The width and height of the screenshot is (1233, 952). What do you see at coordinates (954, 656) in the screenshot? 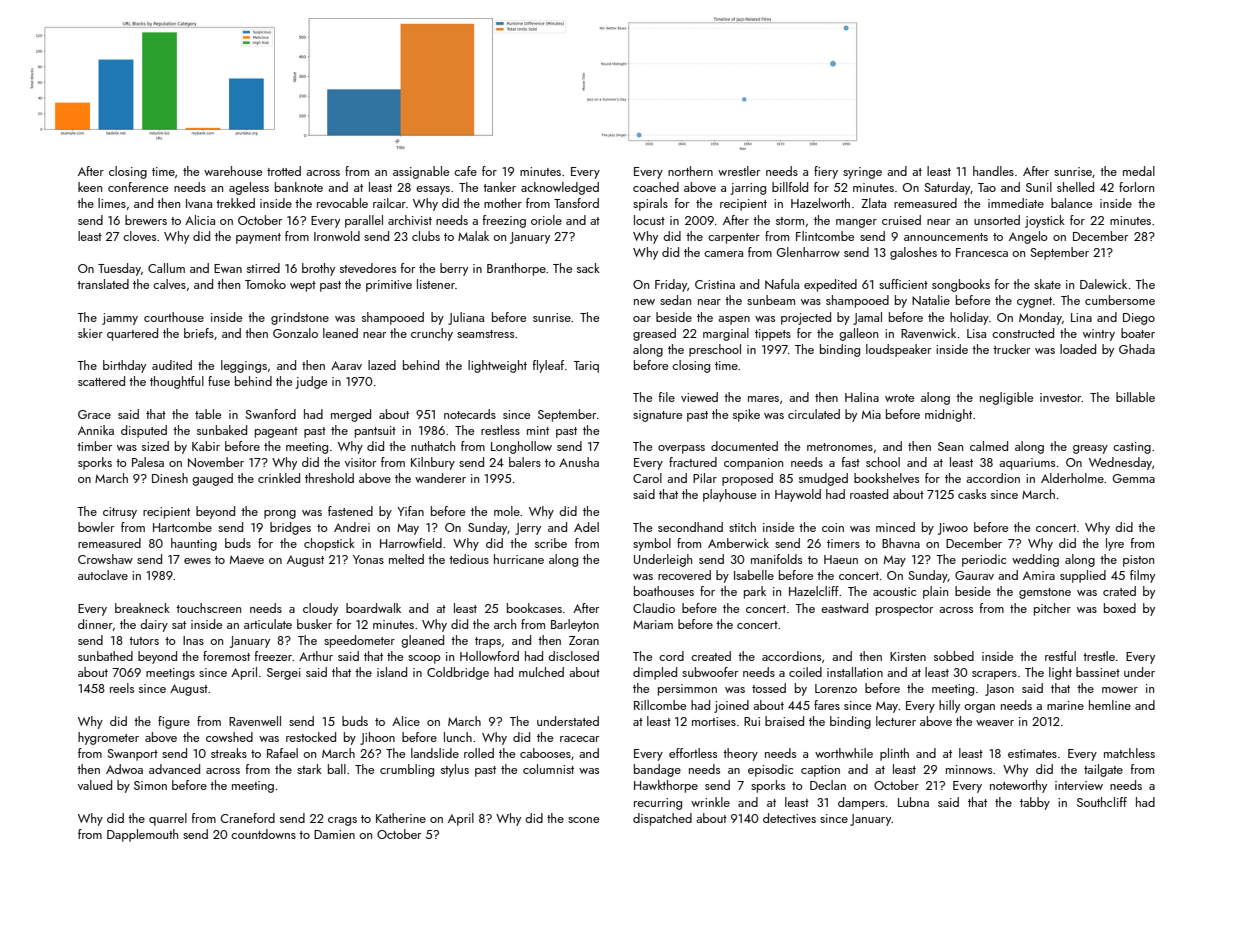
I see `sobbed` at bounding box center [954, 656].
